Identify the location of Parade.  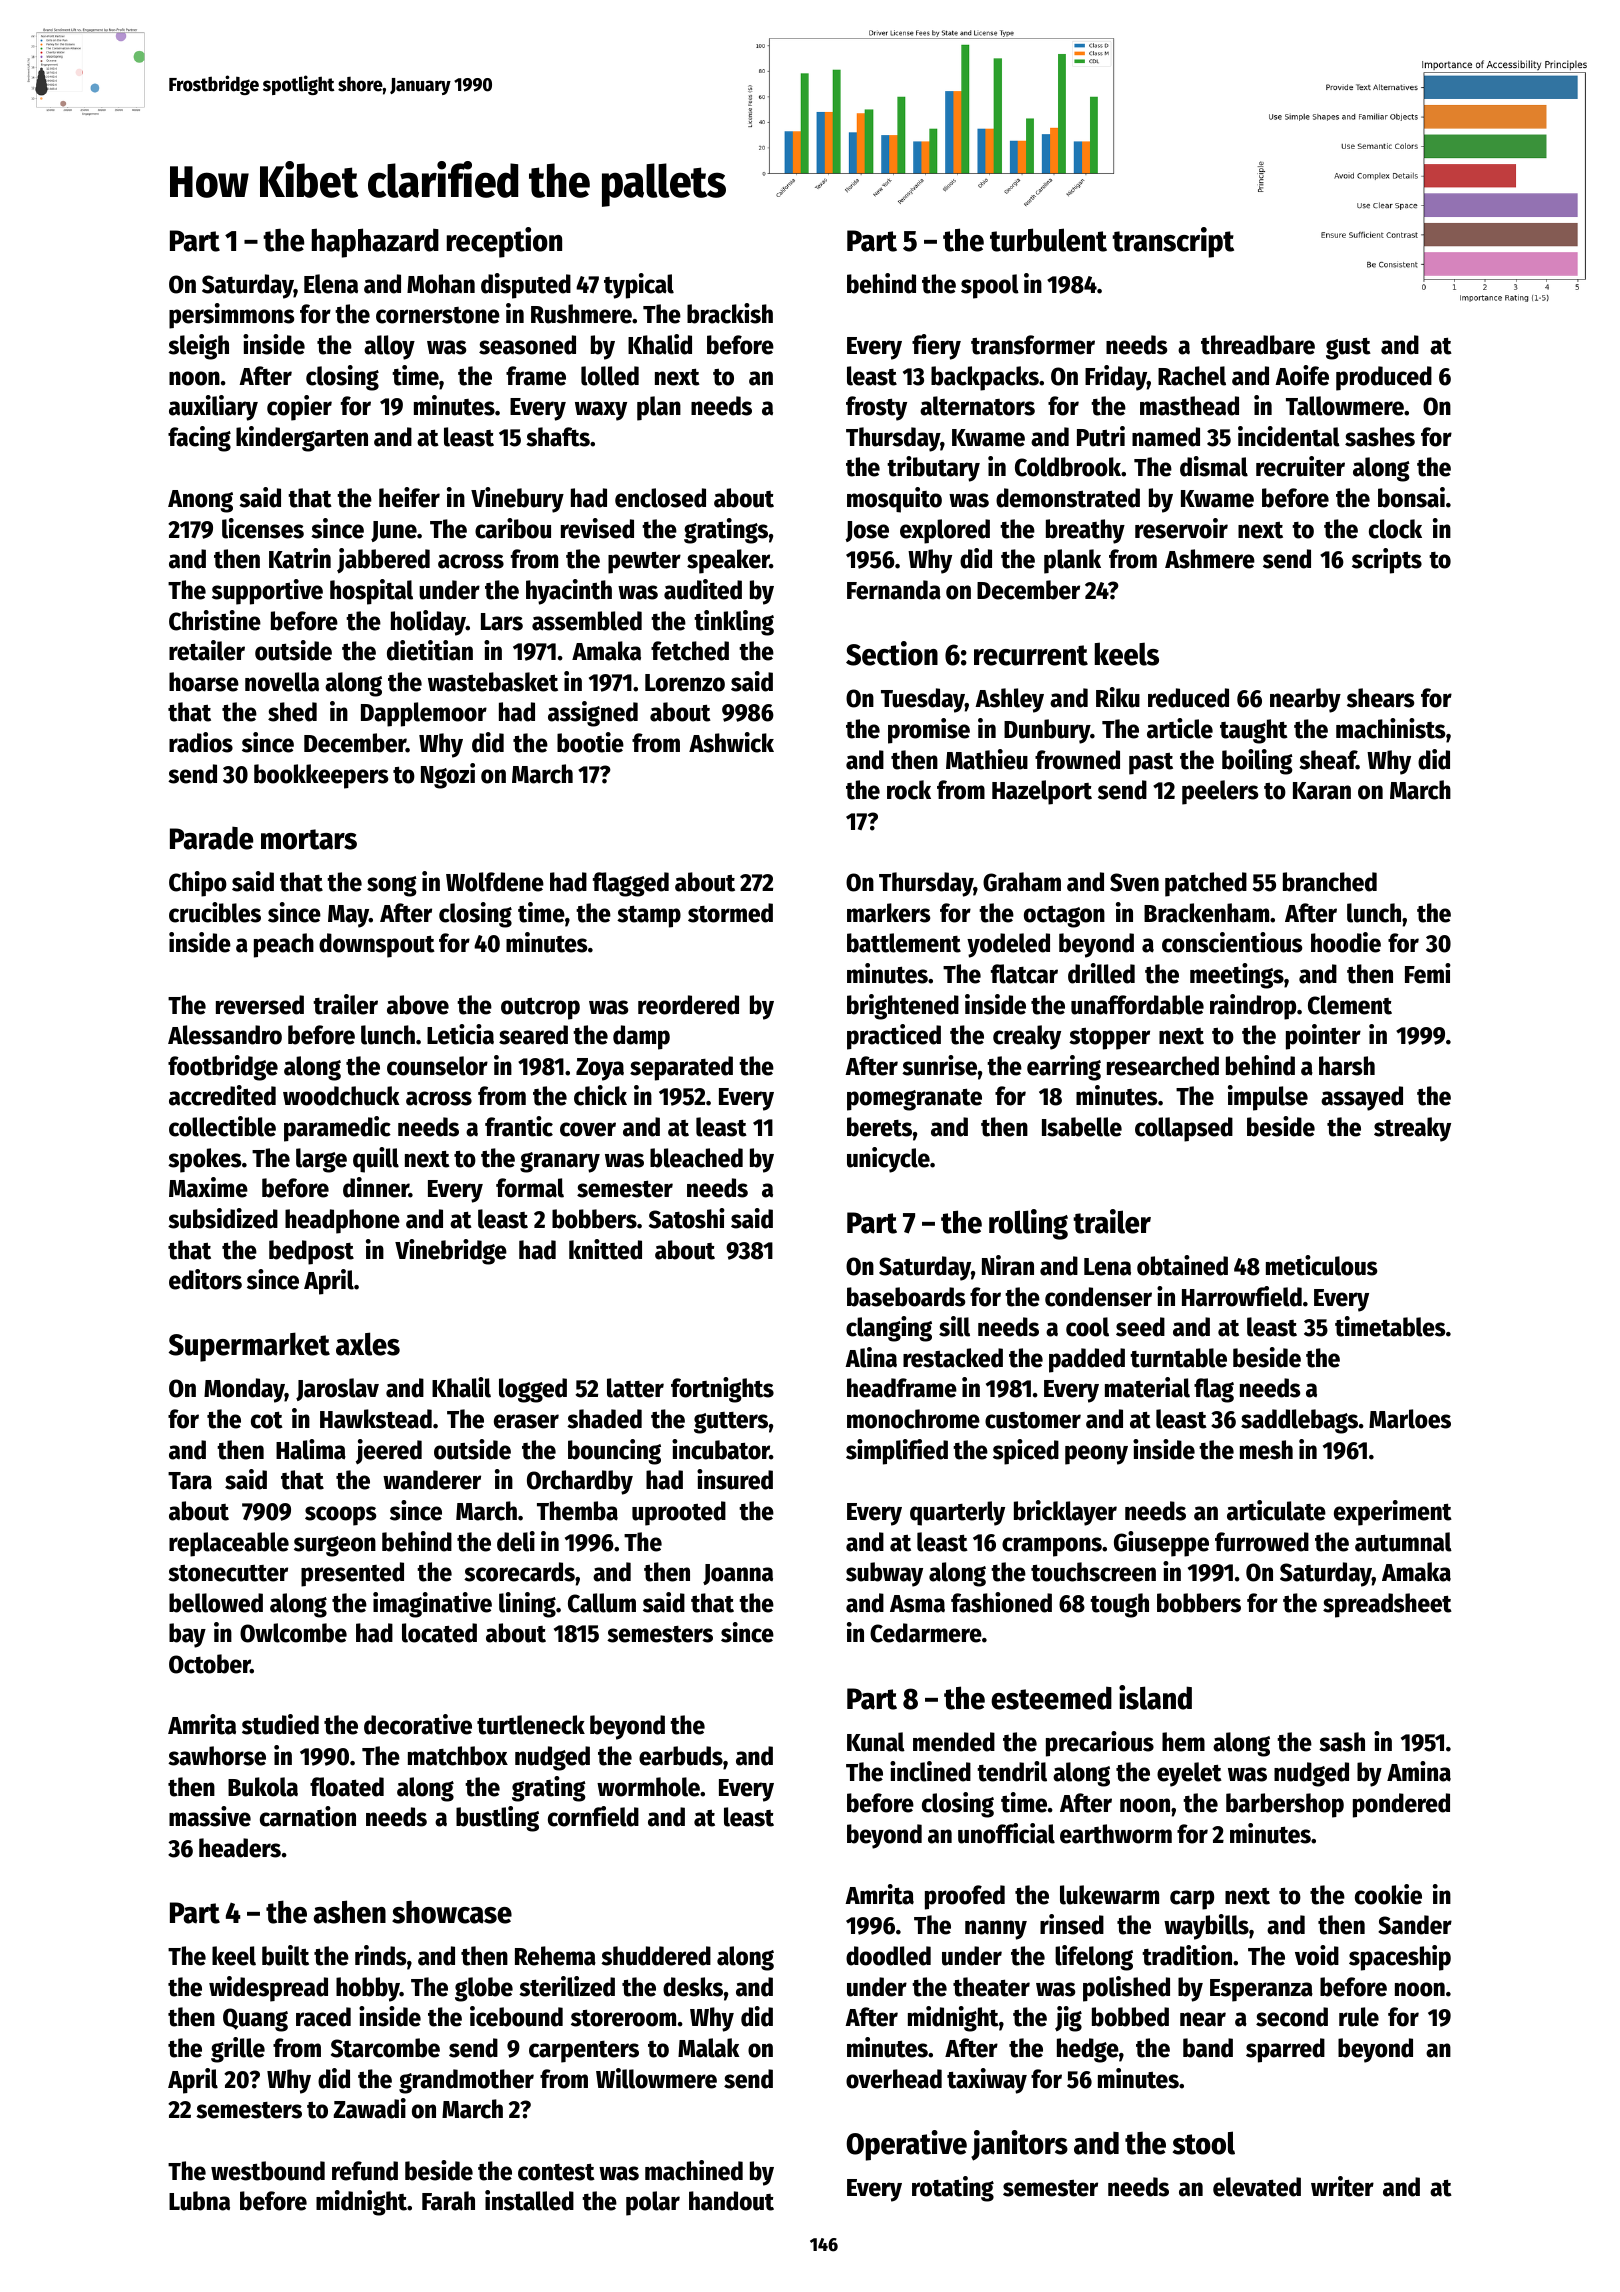
(211, 838).
